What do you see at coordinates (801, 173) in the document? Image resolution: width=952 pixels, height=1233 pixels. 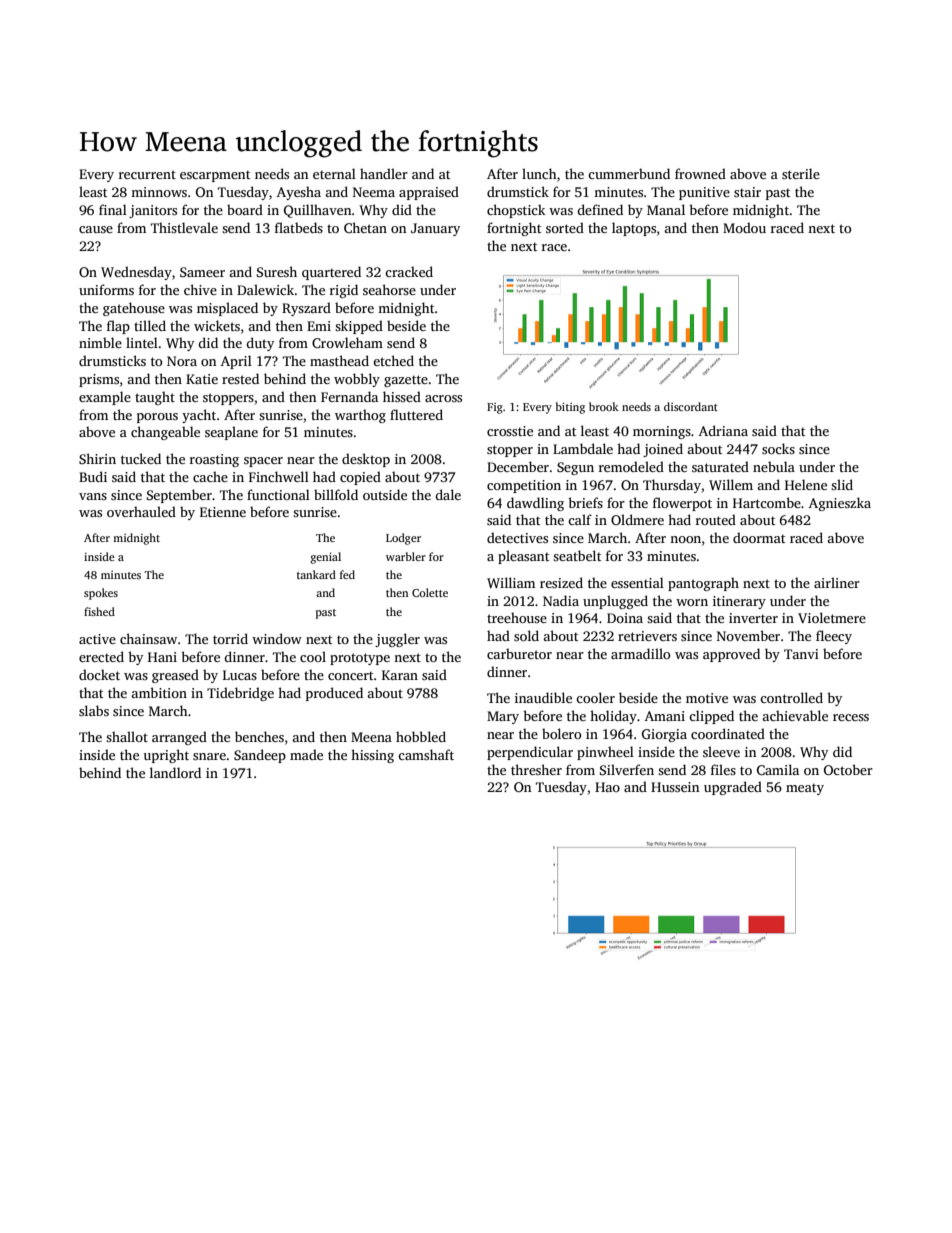 I see `sterile` at bounding box center [801, 173].
